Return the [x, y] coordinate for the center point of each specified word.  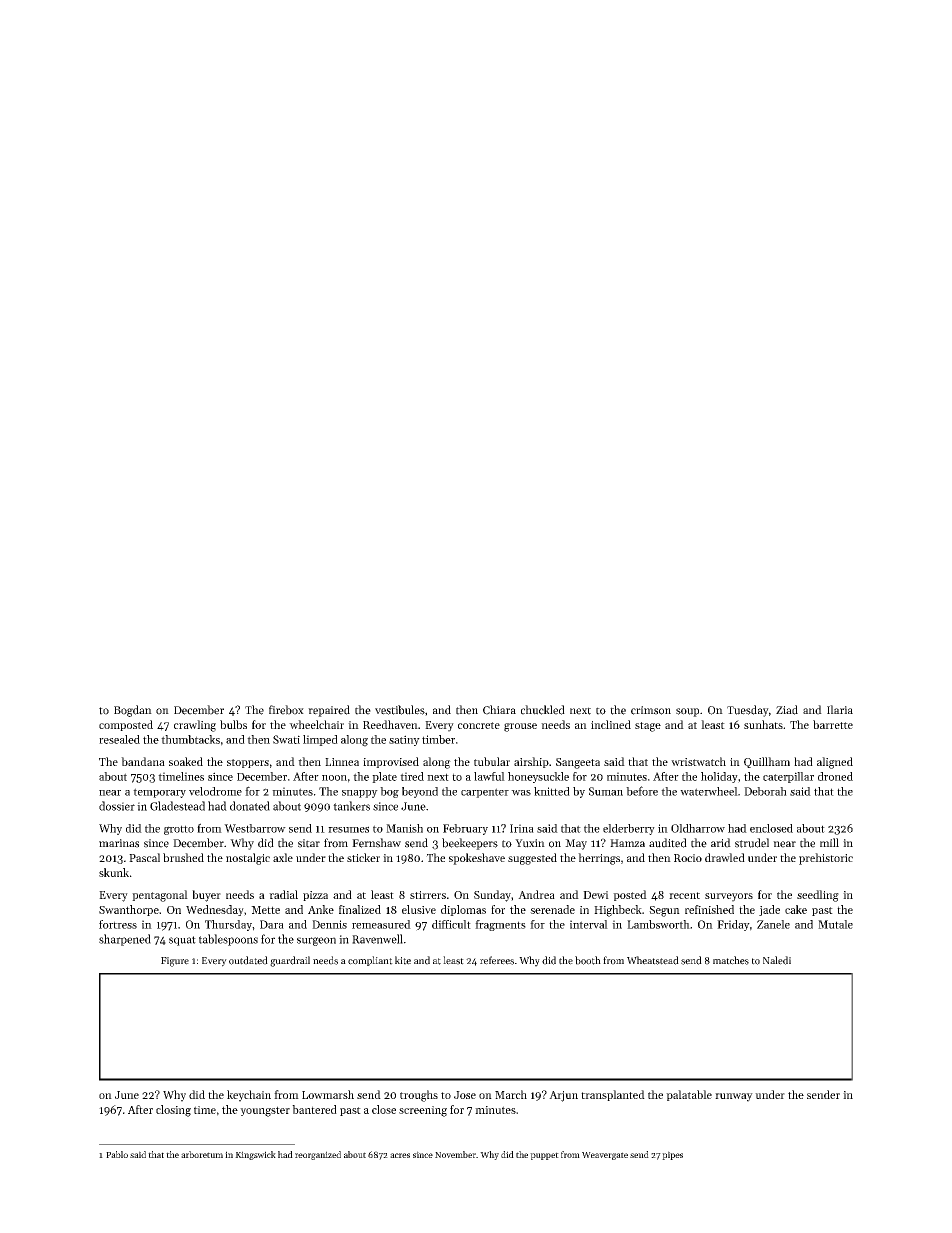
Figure [175, 962]
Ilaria [840, 709]
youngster [265, 1111]
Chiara [499, 710]
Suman [606, 791]
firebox [286, 710]
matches [731, 960]
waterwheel [709, 791]
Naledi [777, 960]
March [511, 1094]
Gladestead [177, 806]
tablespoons [228, 940]
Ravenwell [377, 939]
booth [588, 960]
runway [734, 1097]
